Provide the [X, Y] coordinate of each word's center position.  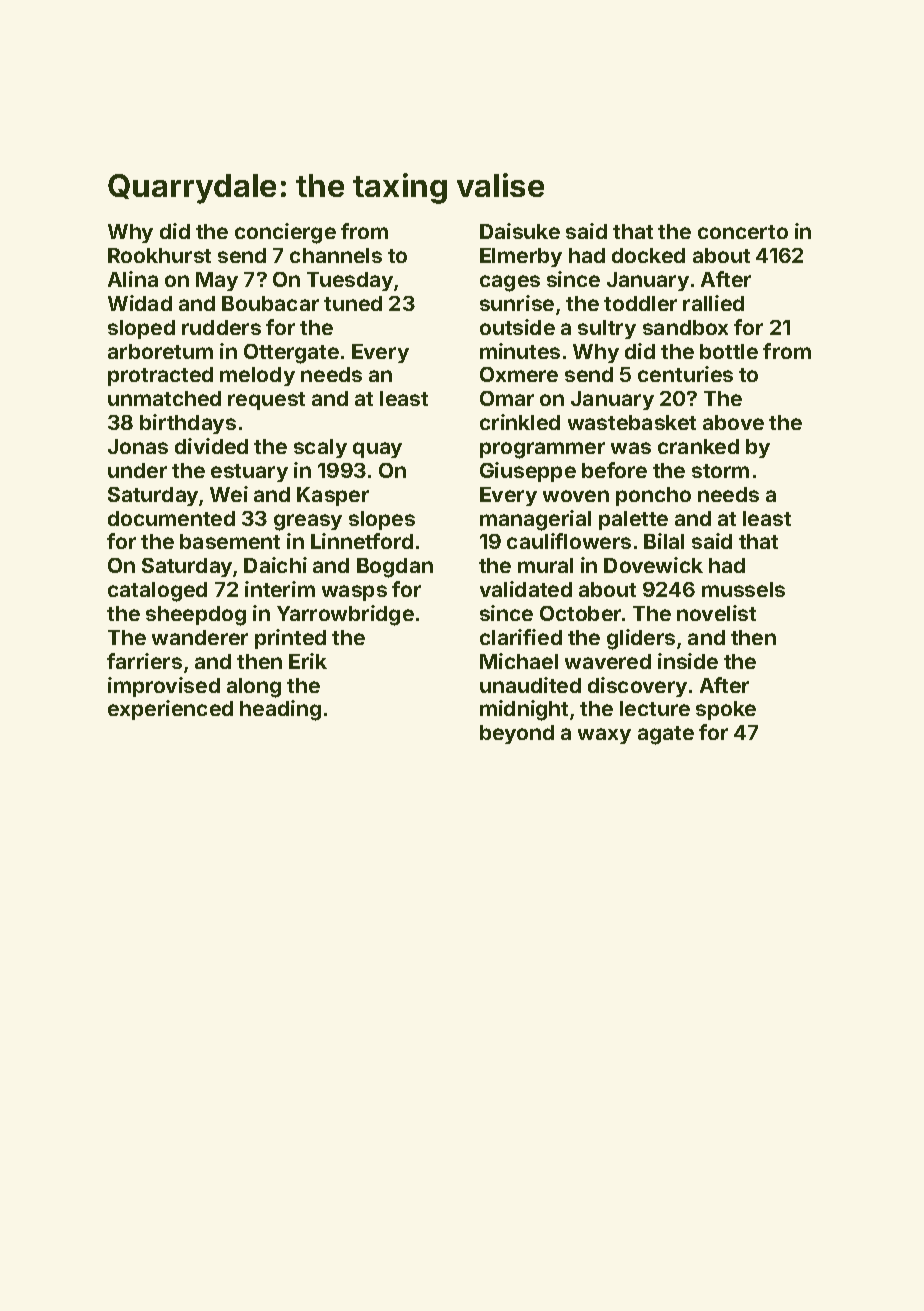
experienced [170, 710]
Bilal [664, 541]
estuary [249, 473]
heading [280, 710]
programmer [542, 450]
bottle [729, 351]
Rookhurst [159, 255]
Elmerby [521, 257]
